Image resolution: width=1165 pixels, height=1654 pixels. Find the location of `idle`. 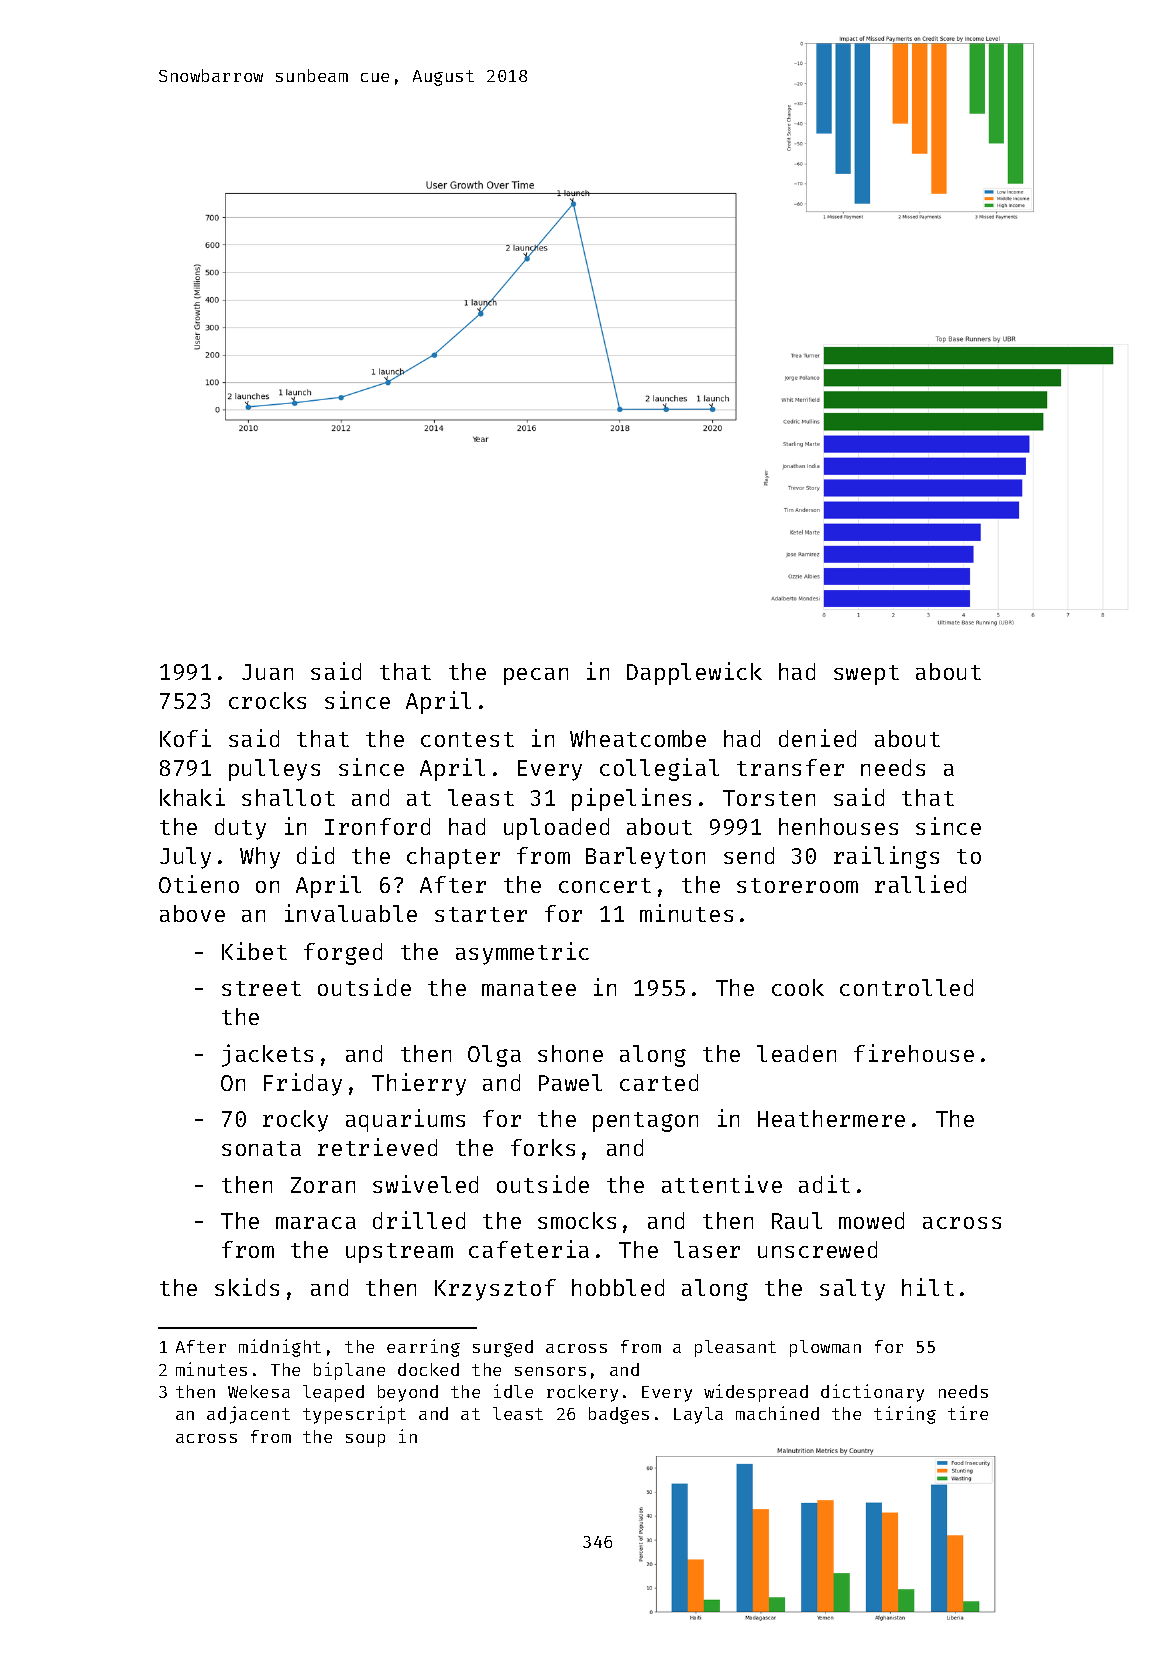

idle is located at coordinates (513, 1391).
